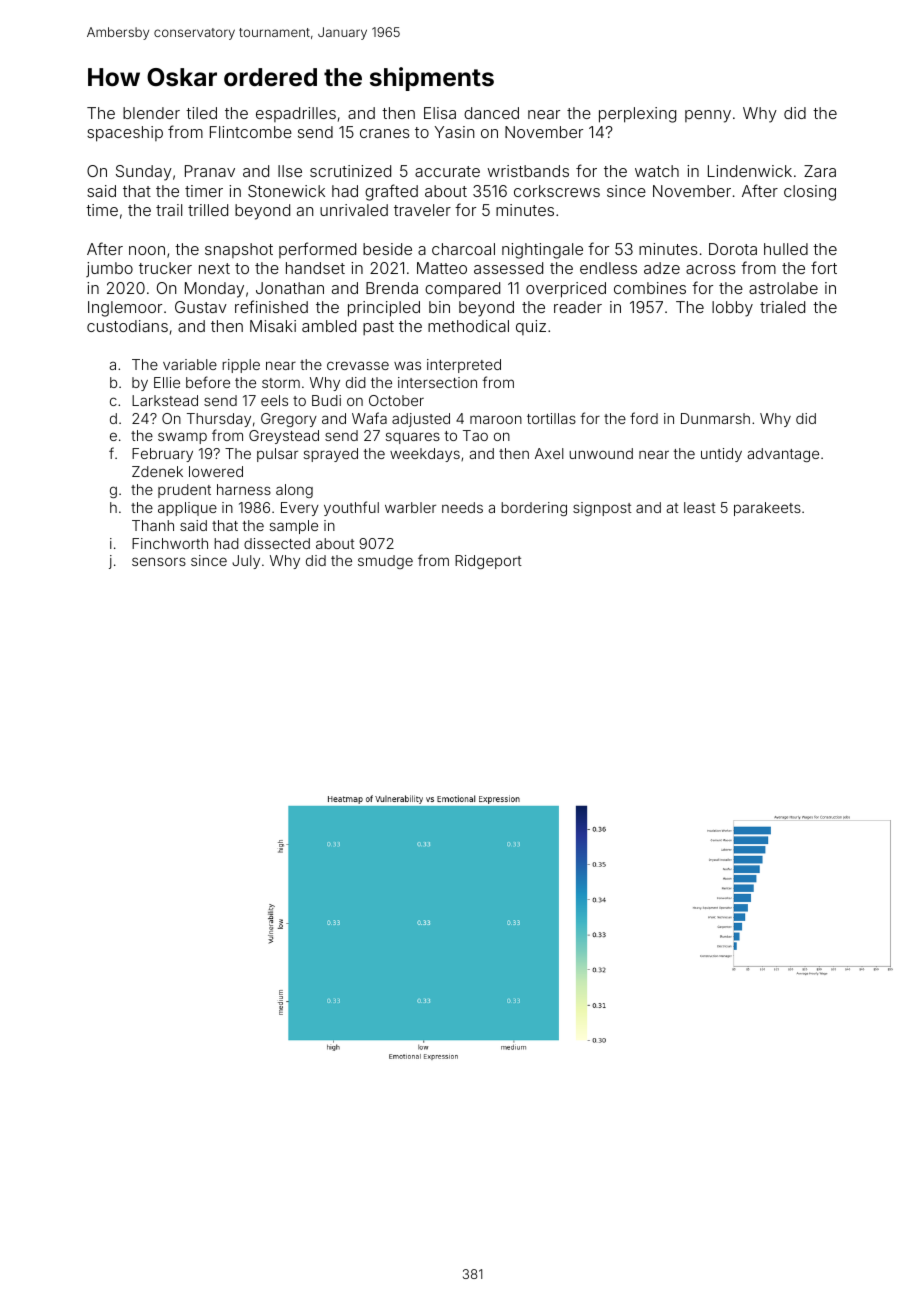 The height and width of the screenshot is (1308, 924). I want to click on Greystead, so click(284, 437).
